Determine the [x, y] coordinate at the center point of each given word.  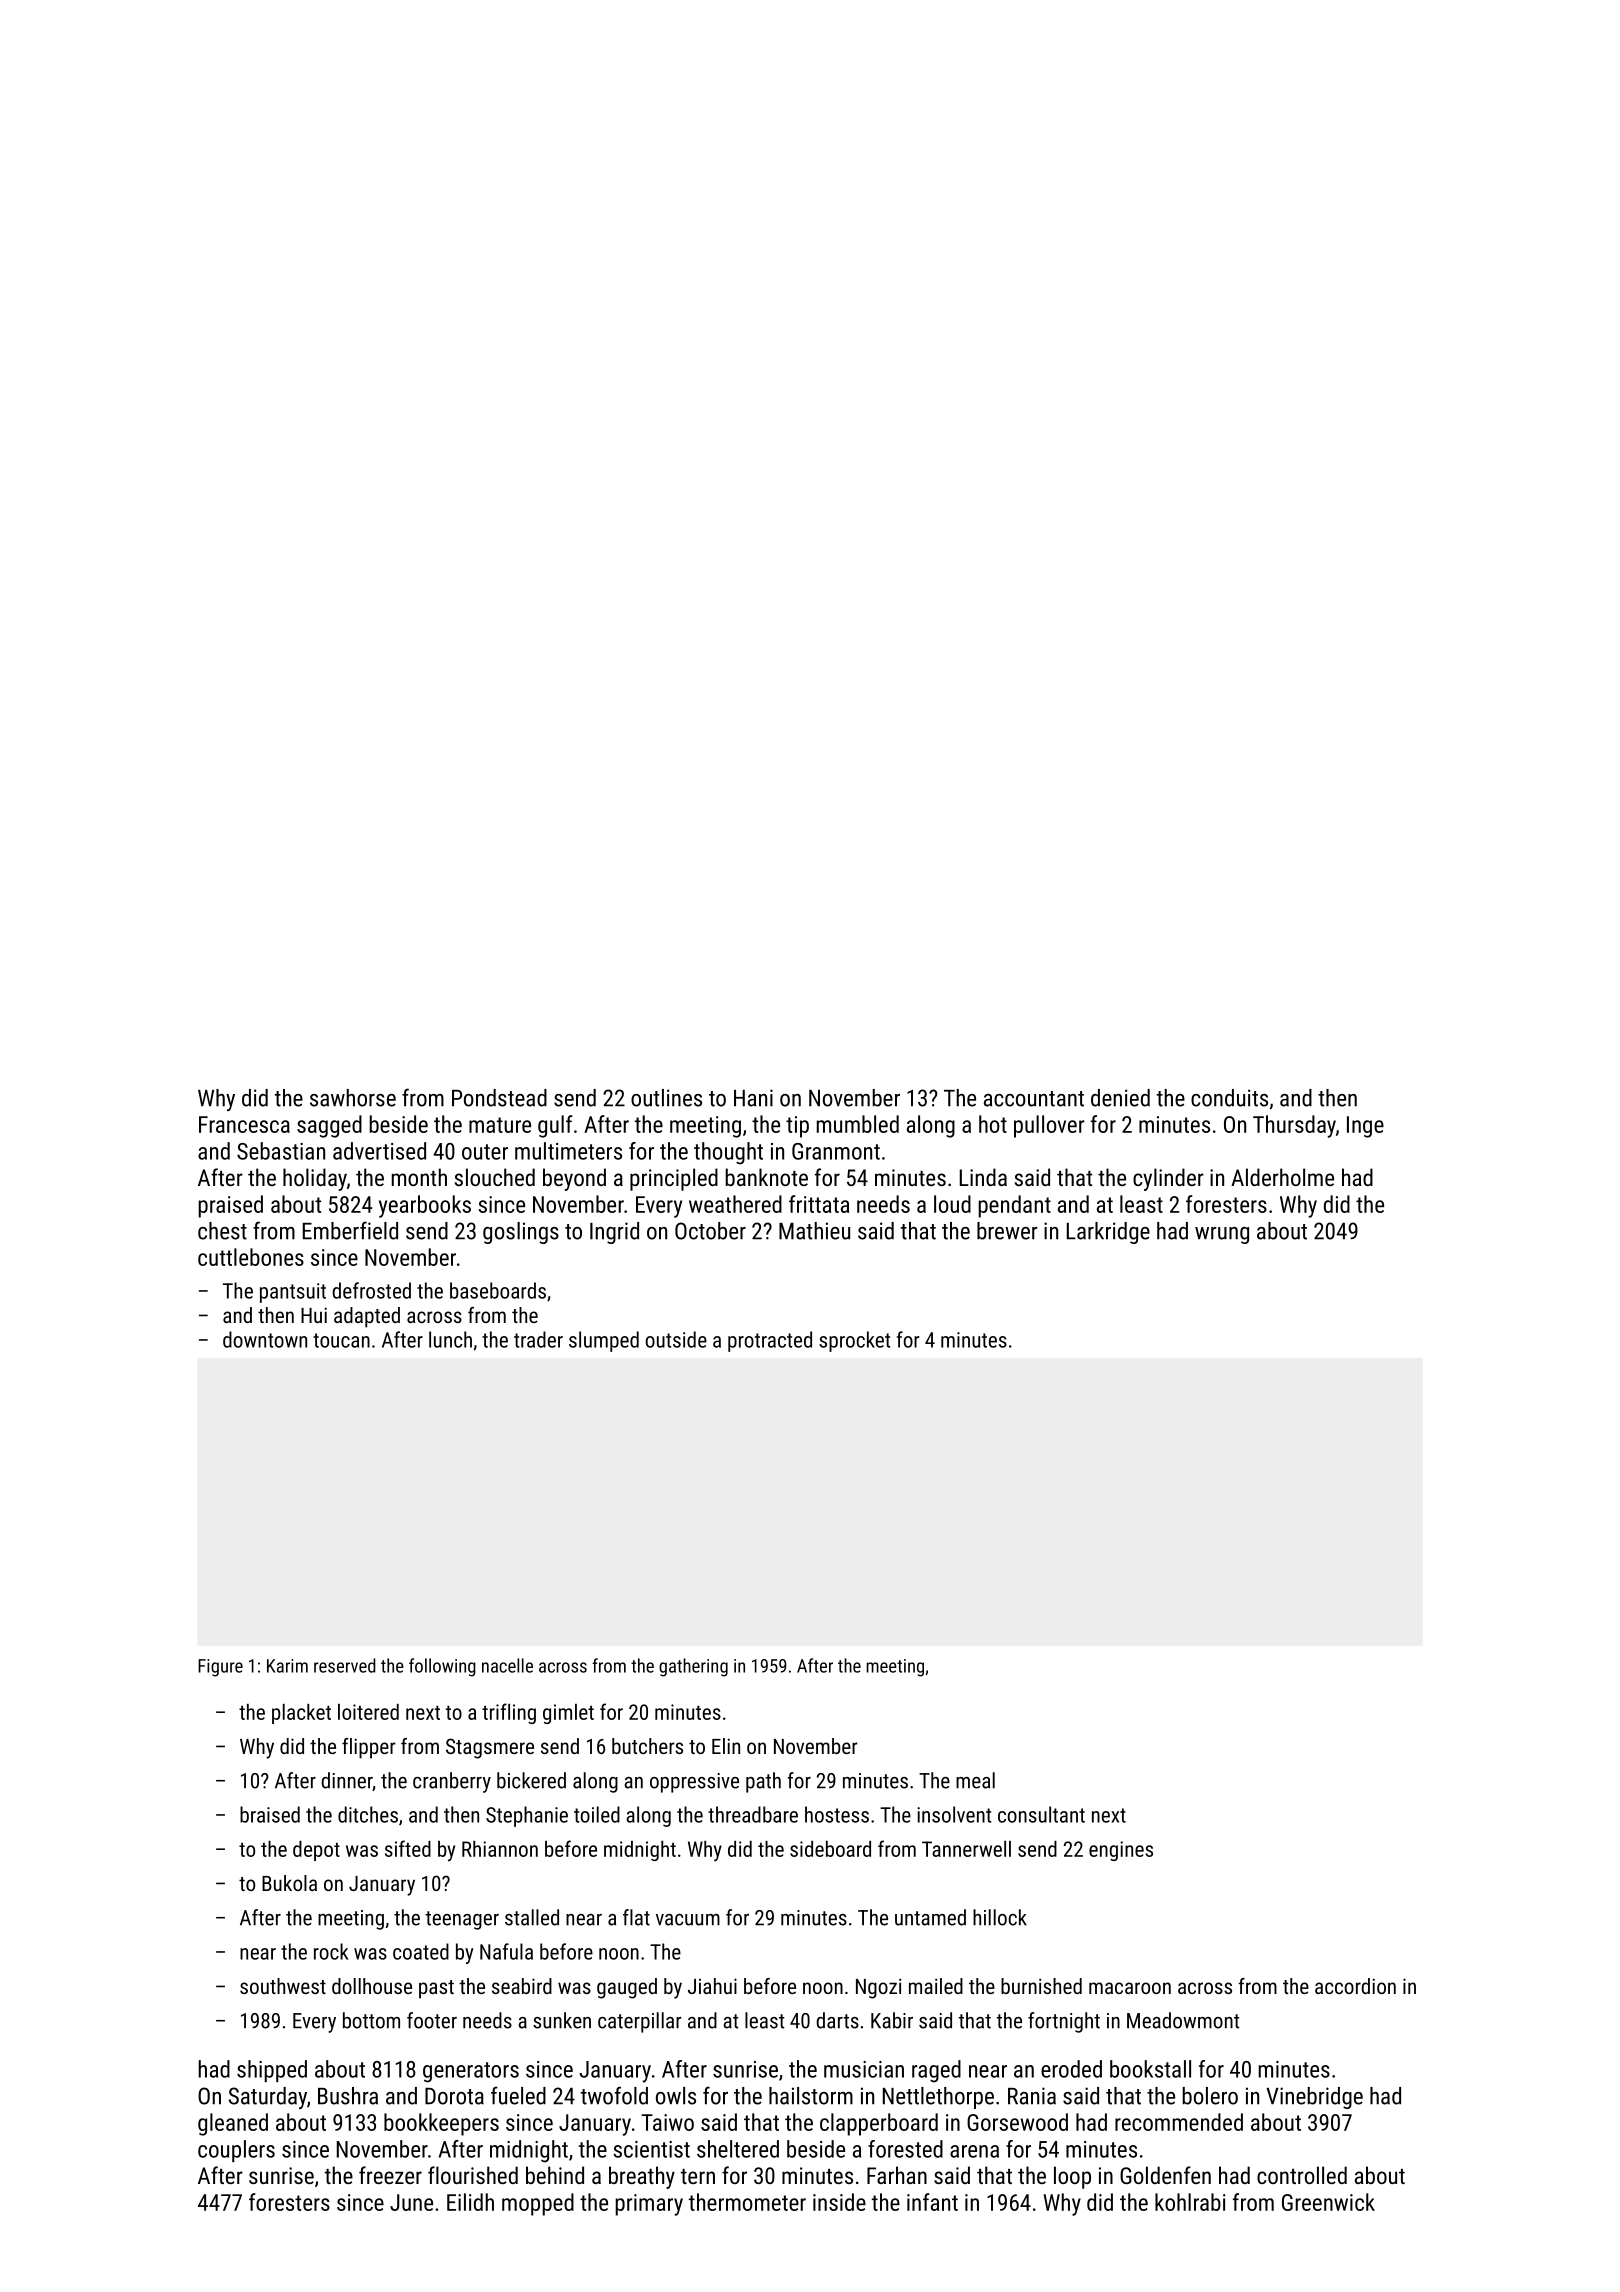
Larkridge [1108, 1233]
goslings [521, 1233]
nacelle [507, 1665]
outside [676, 1339]
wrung [1222, 1235]
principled [674, 1179]
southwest [283, 1986]
